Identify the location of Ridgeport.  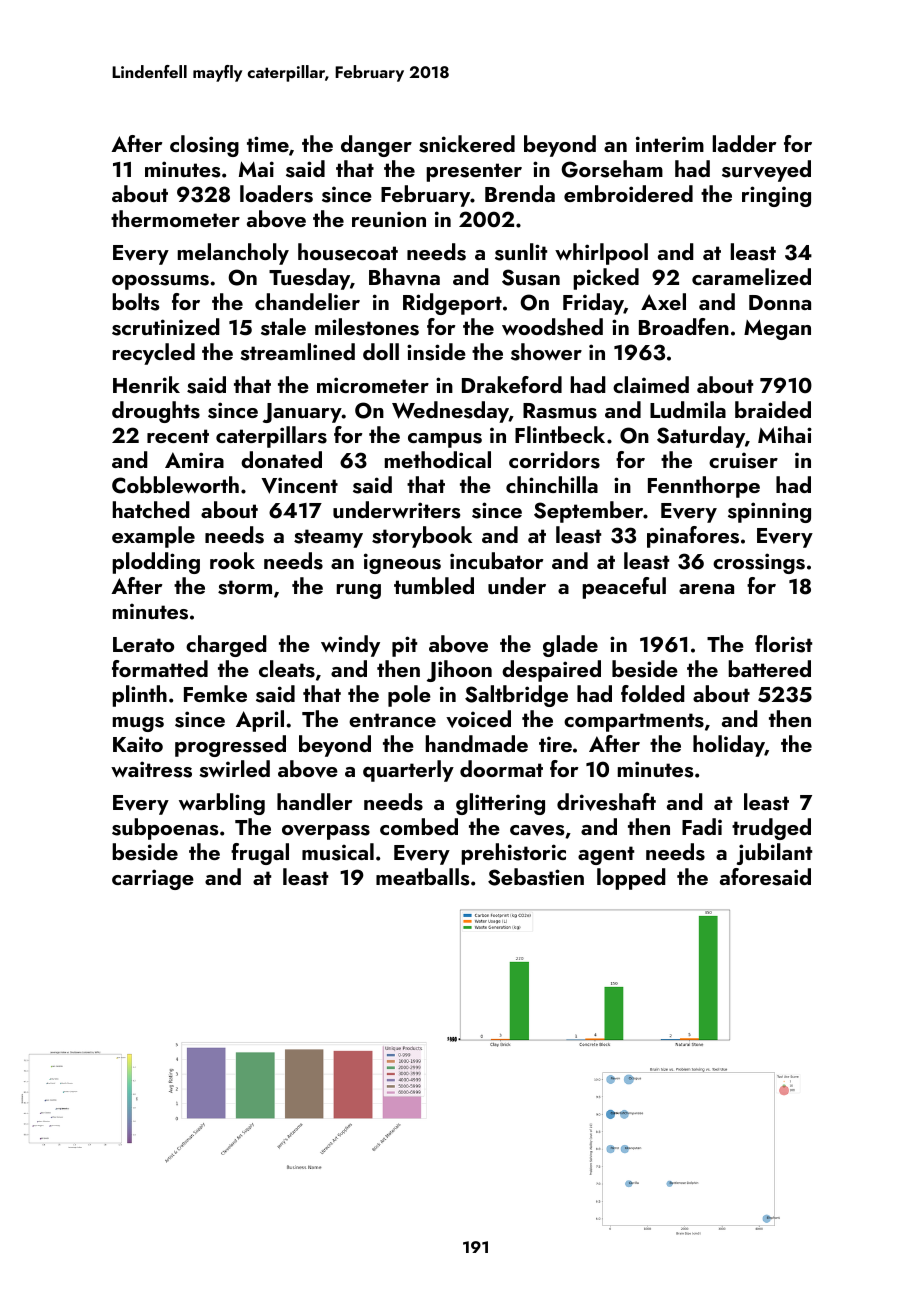
(452, 304).
